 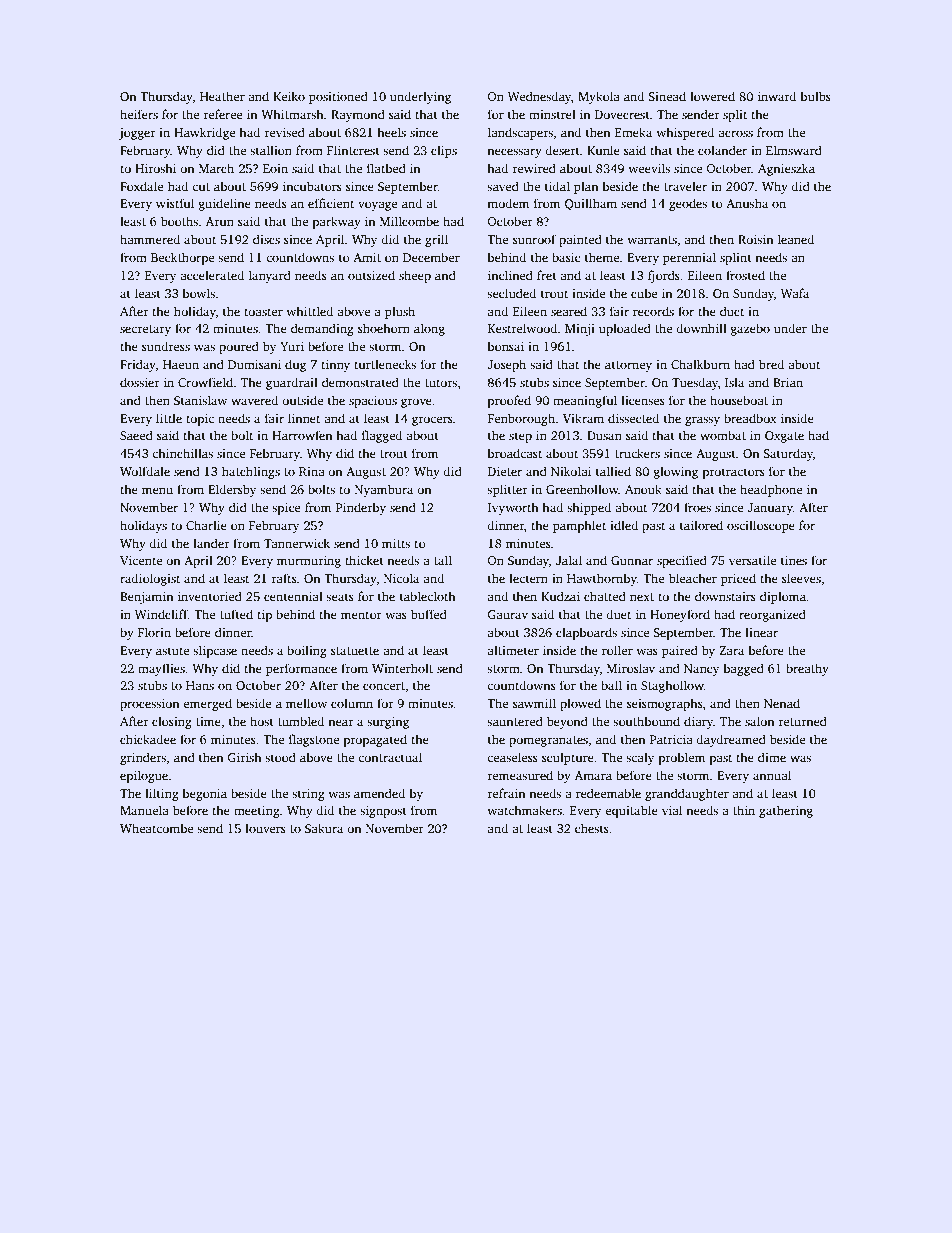 I want to click on Ivyworth, so click(x=513, y=508).
